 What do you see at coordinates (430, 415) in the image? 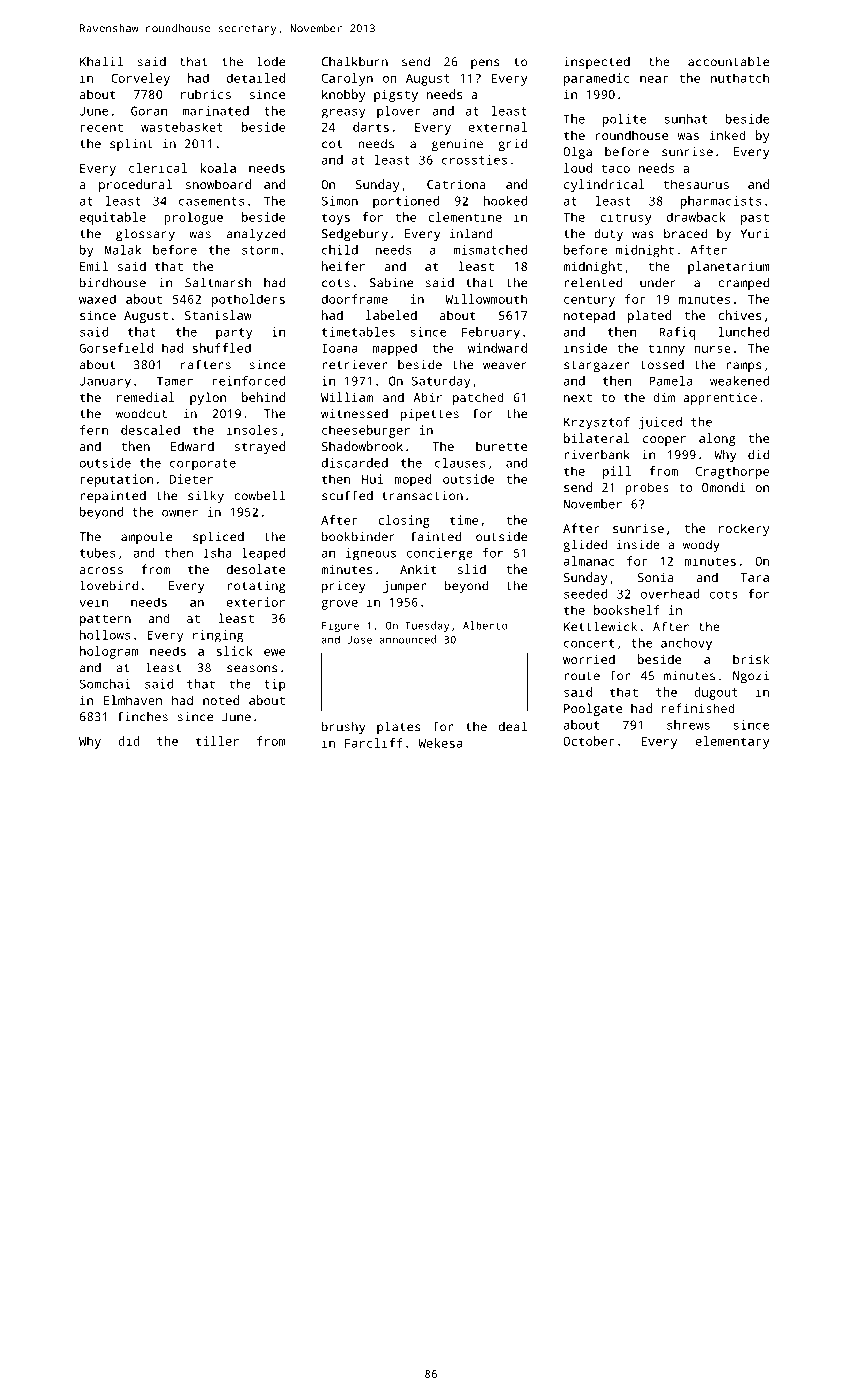
I see `pipettes` at bounding box center [430, 415].
